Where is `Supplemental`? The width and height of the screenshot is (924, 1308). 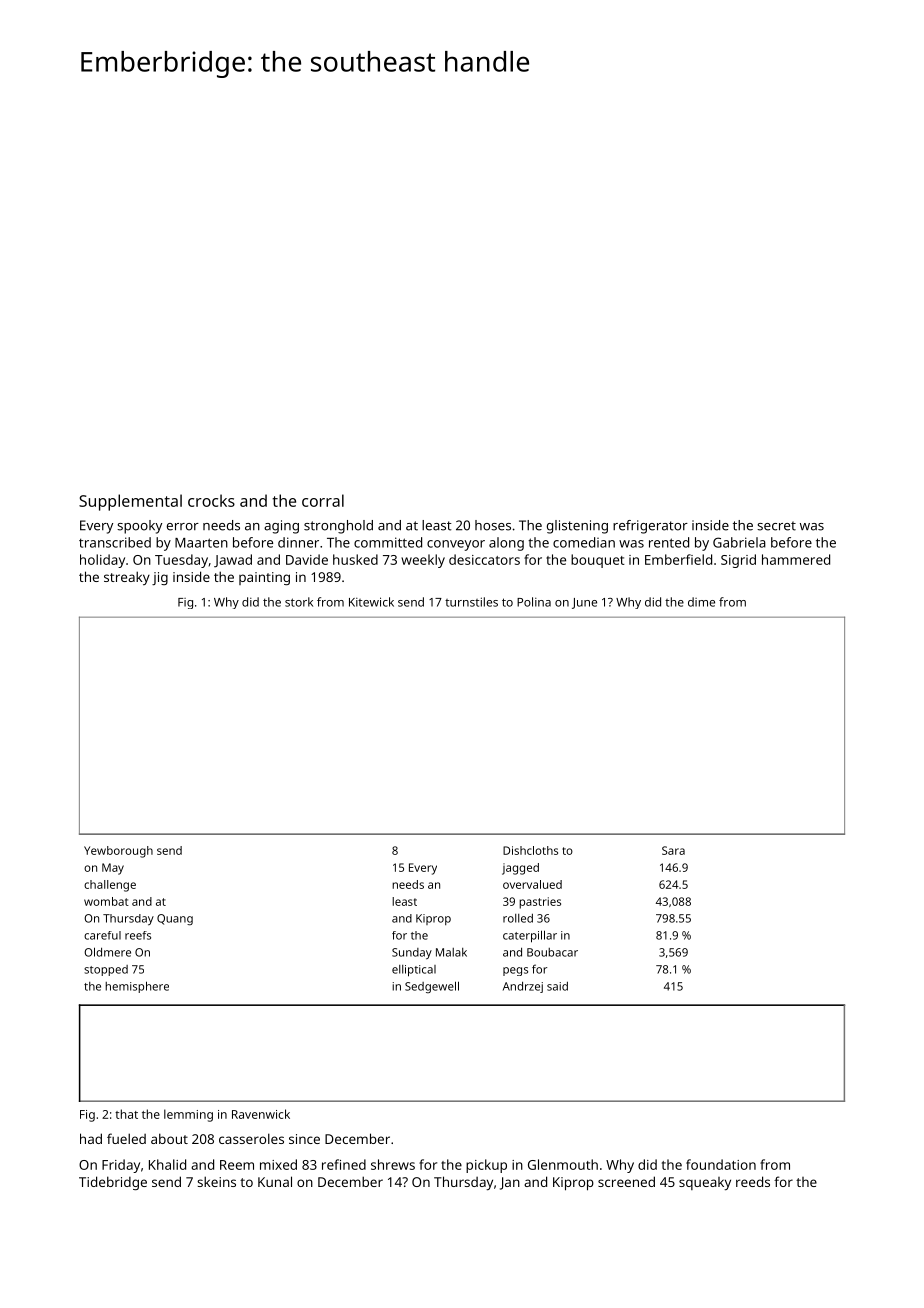
Supplemental is located at coordinates (130, 502).
